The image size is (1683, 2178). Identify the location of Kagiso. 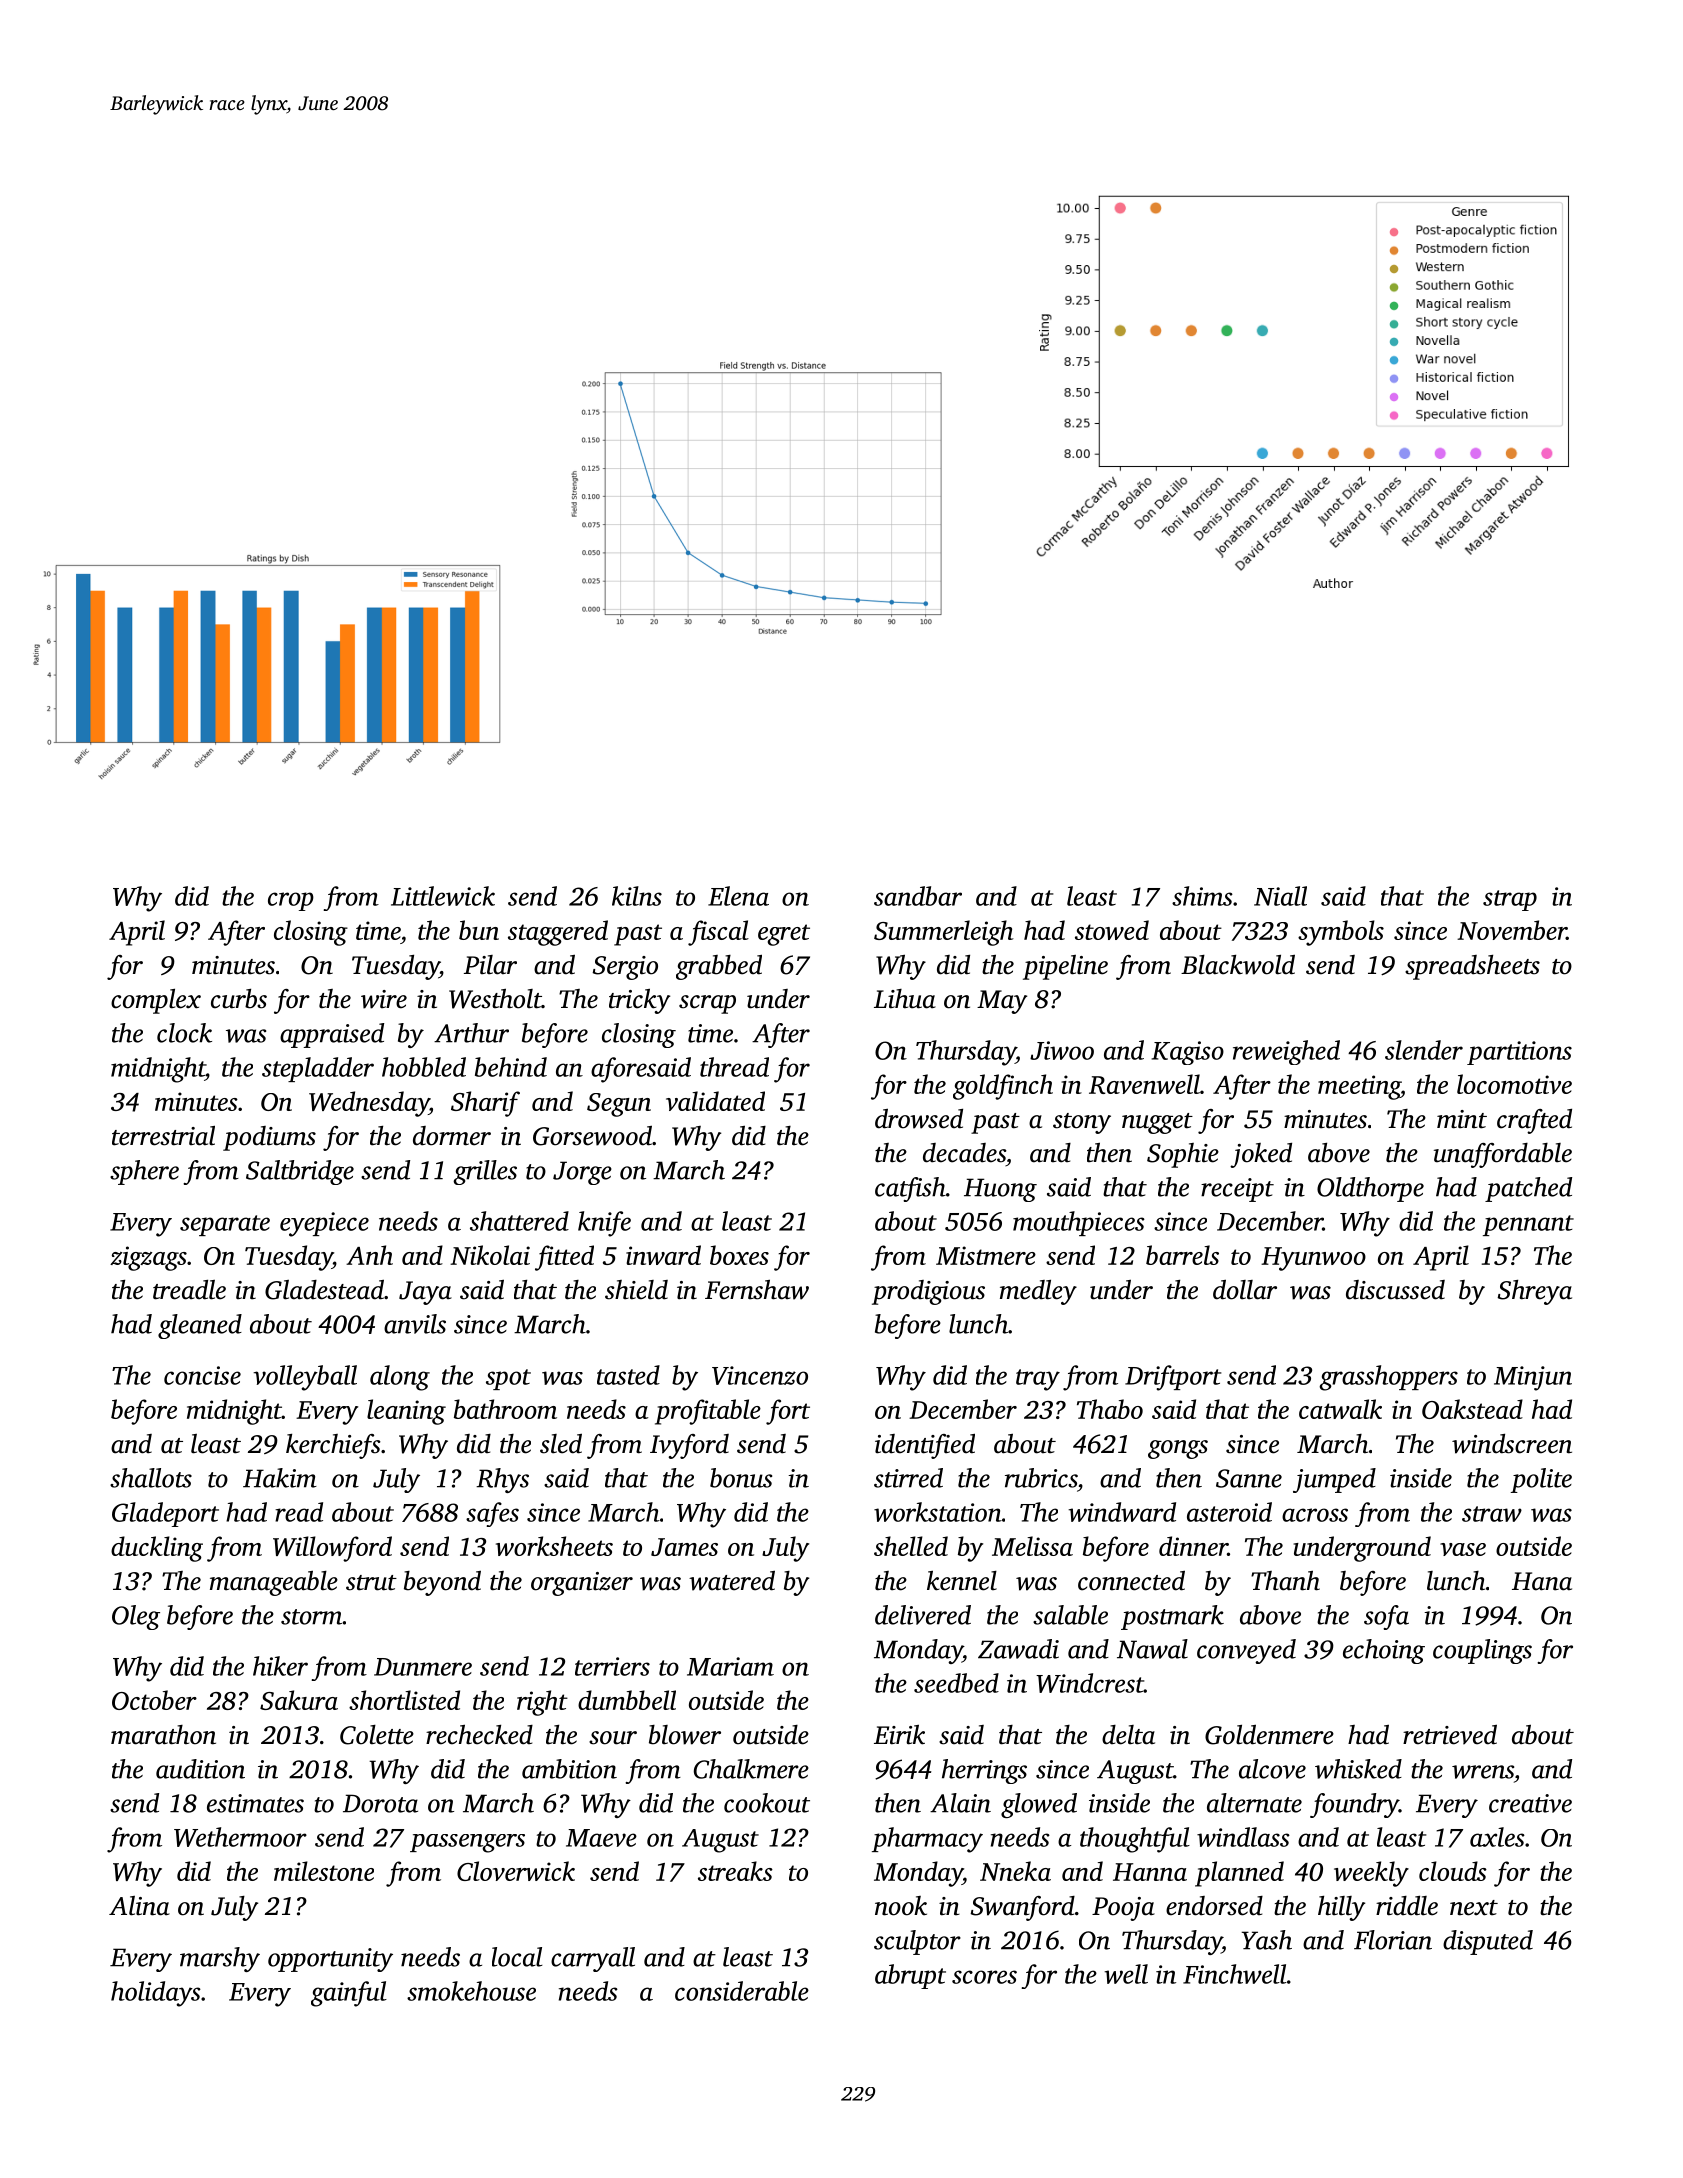
(1187, 1053).
